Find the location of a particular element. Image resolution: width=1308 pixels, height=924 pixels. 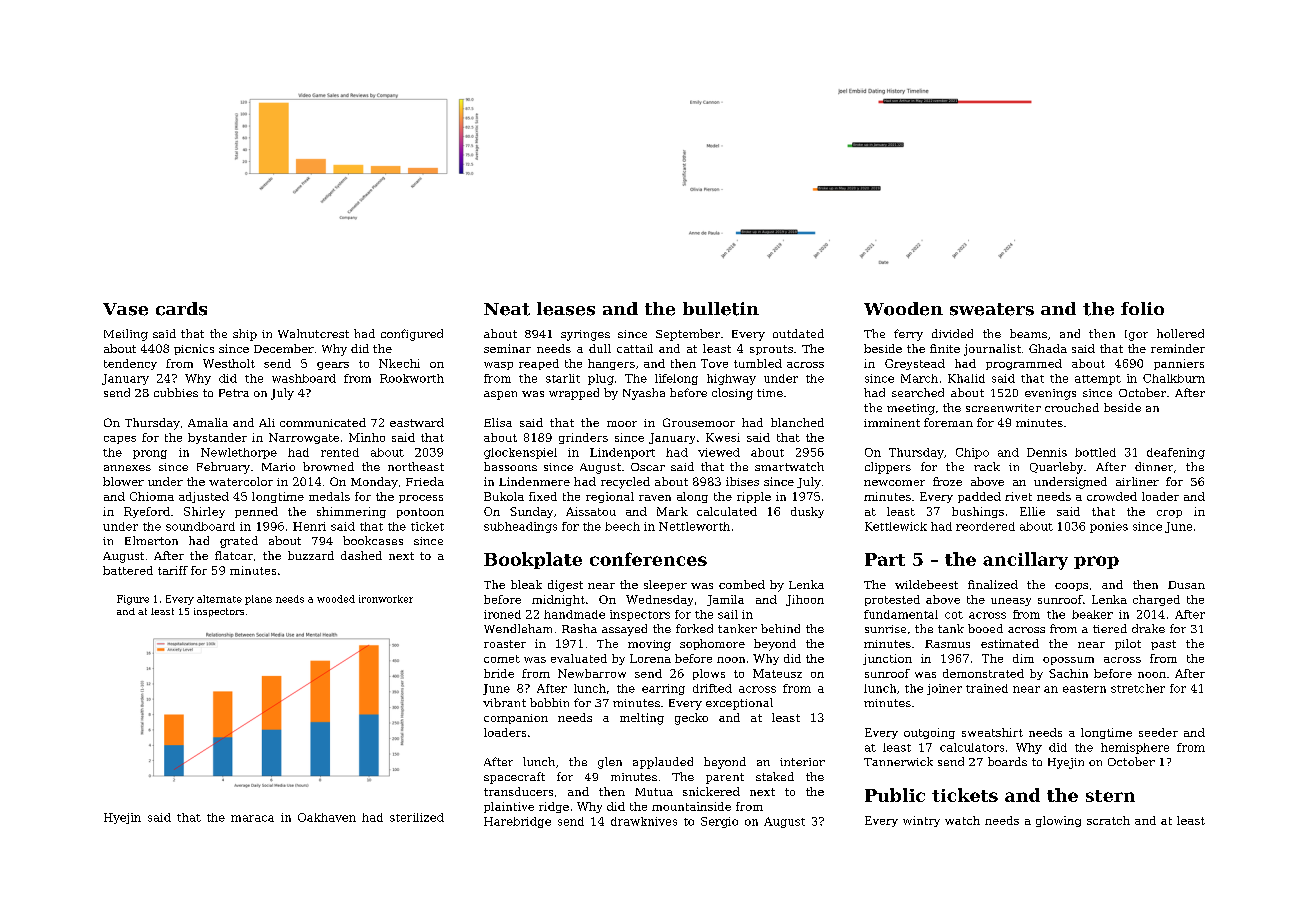

grated is located at coordinates (239, 542).
